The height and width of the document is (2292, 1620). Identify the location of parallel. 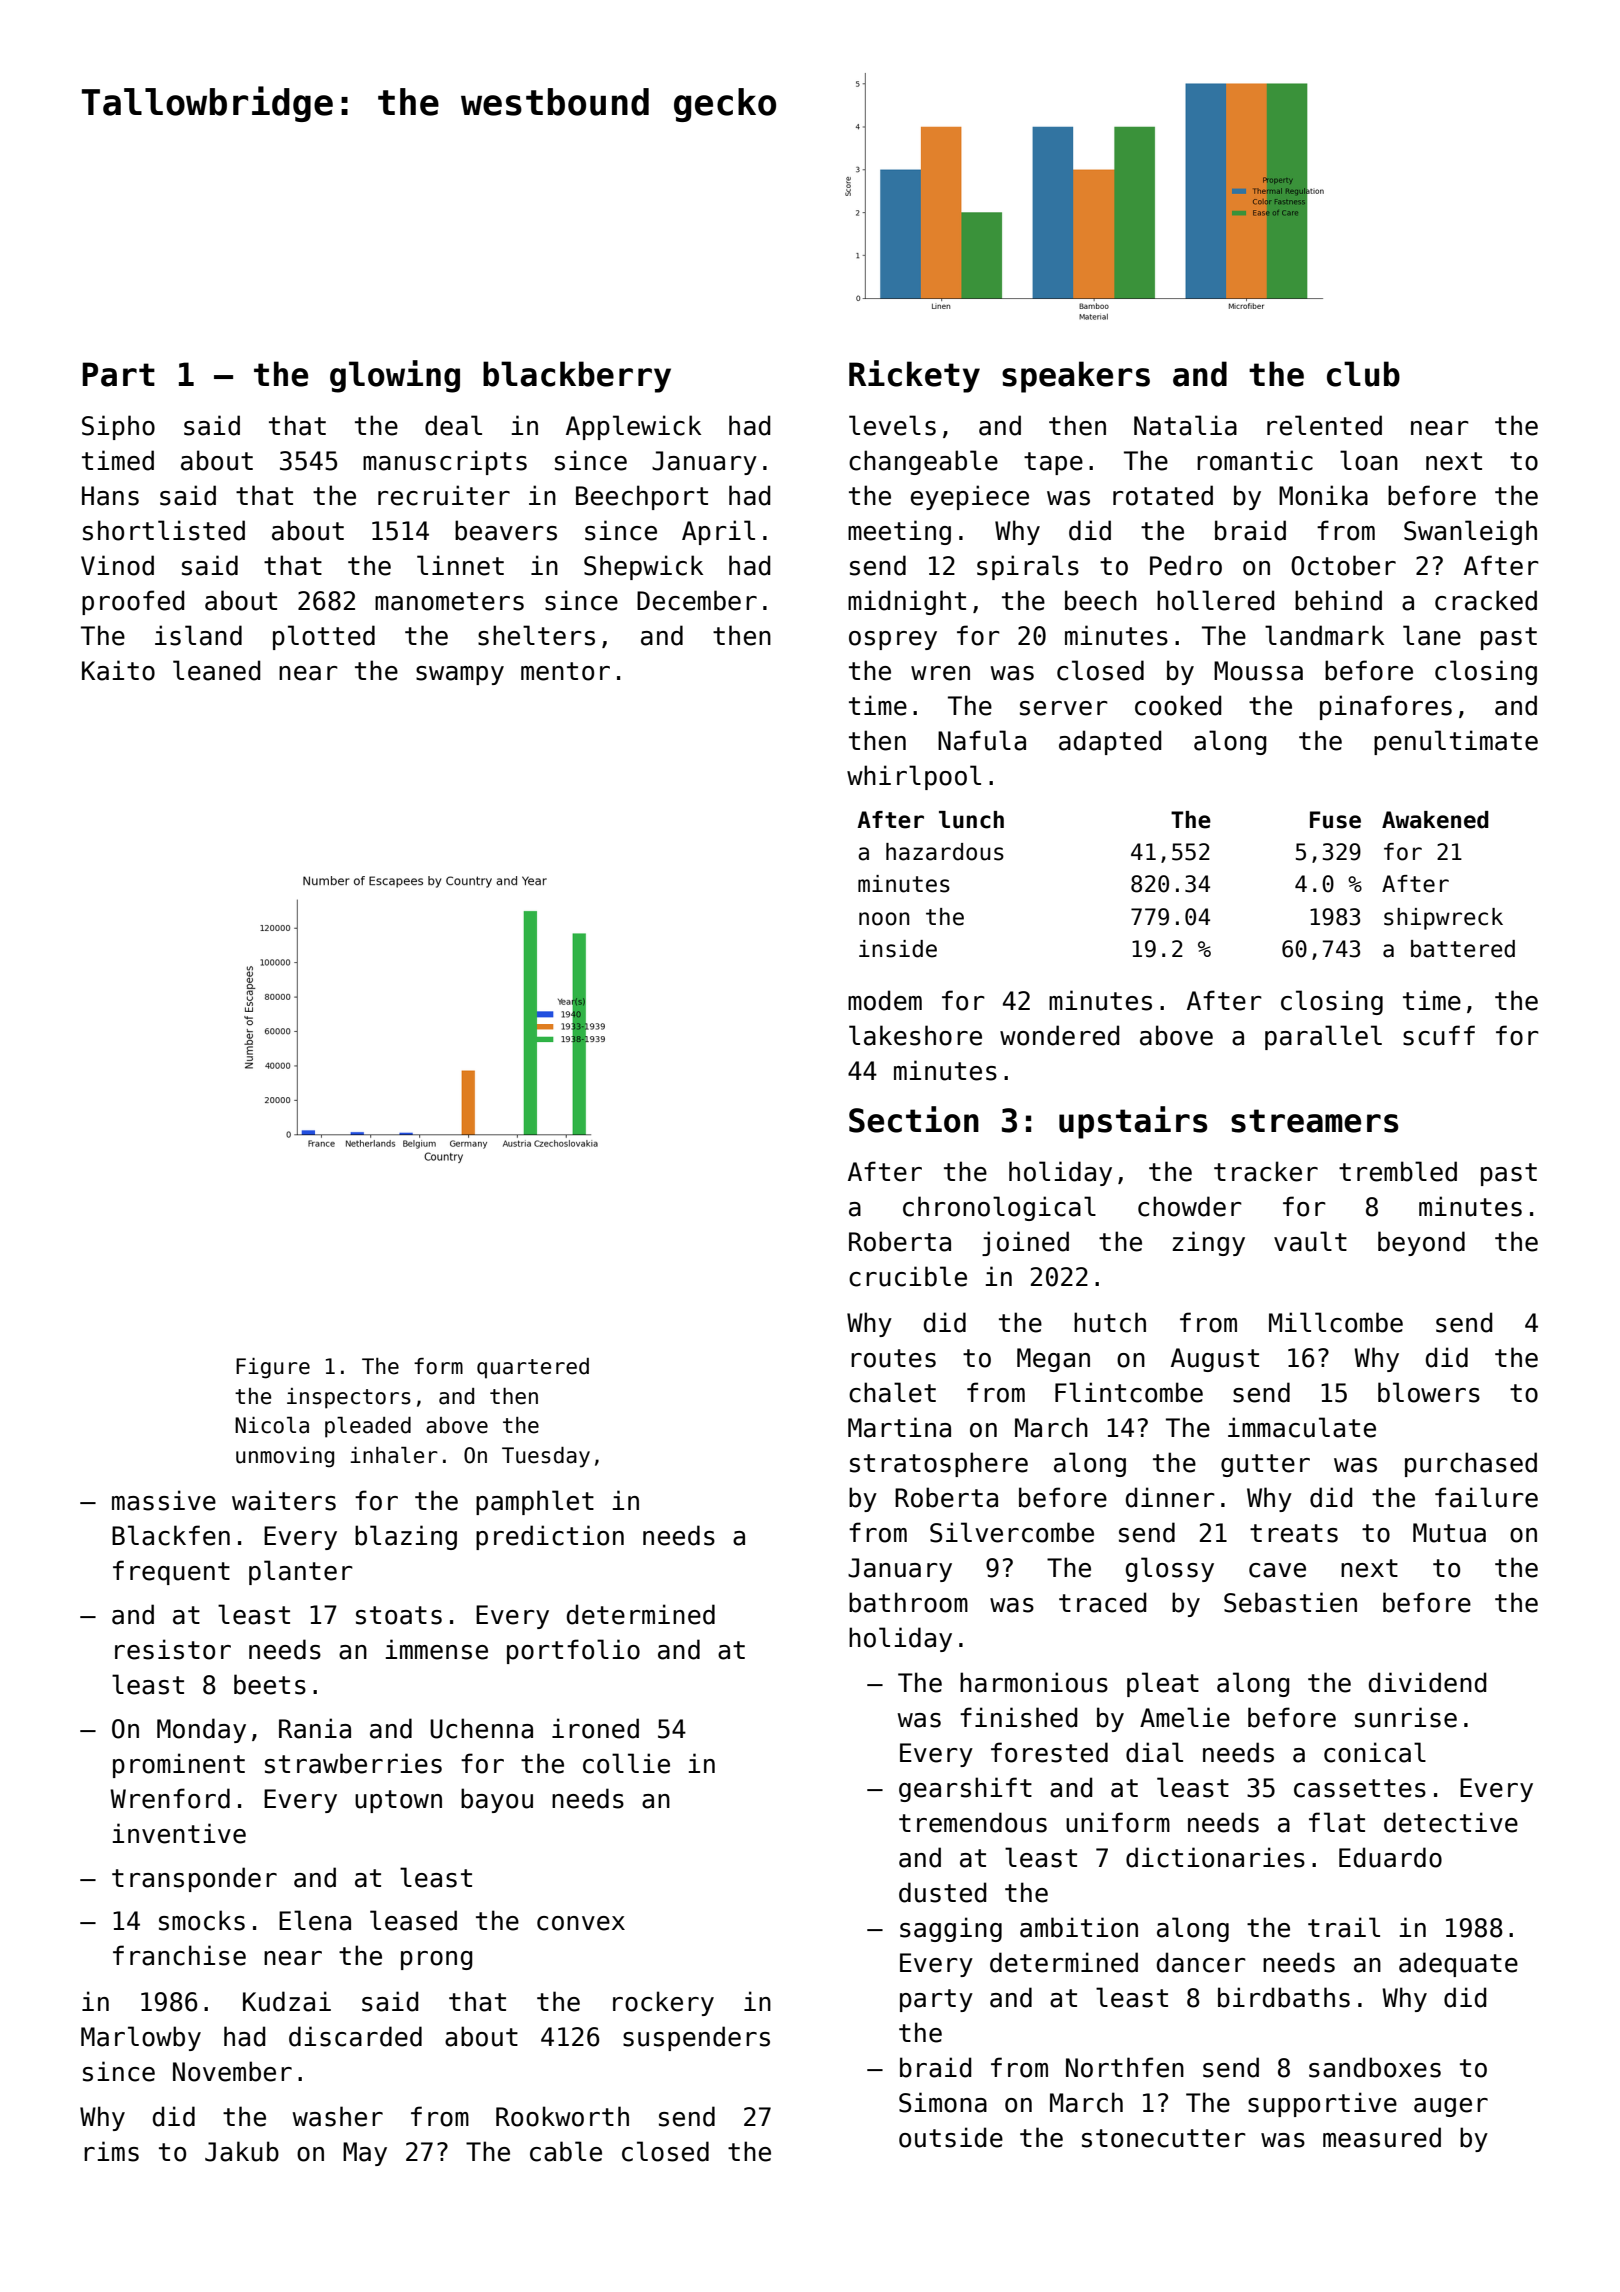
(1323, 1037).
